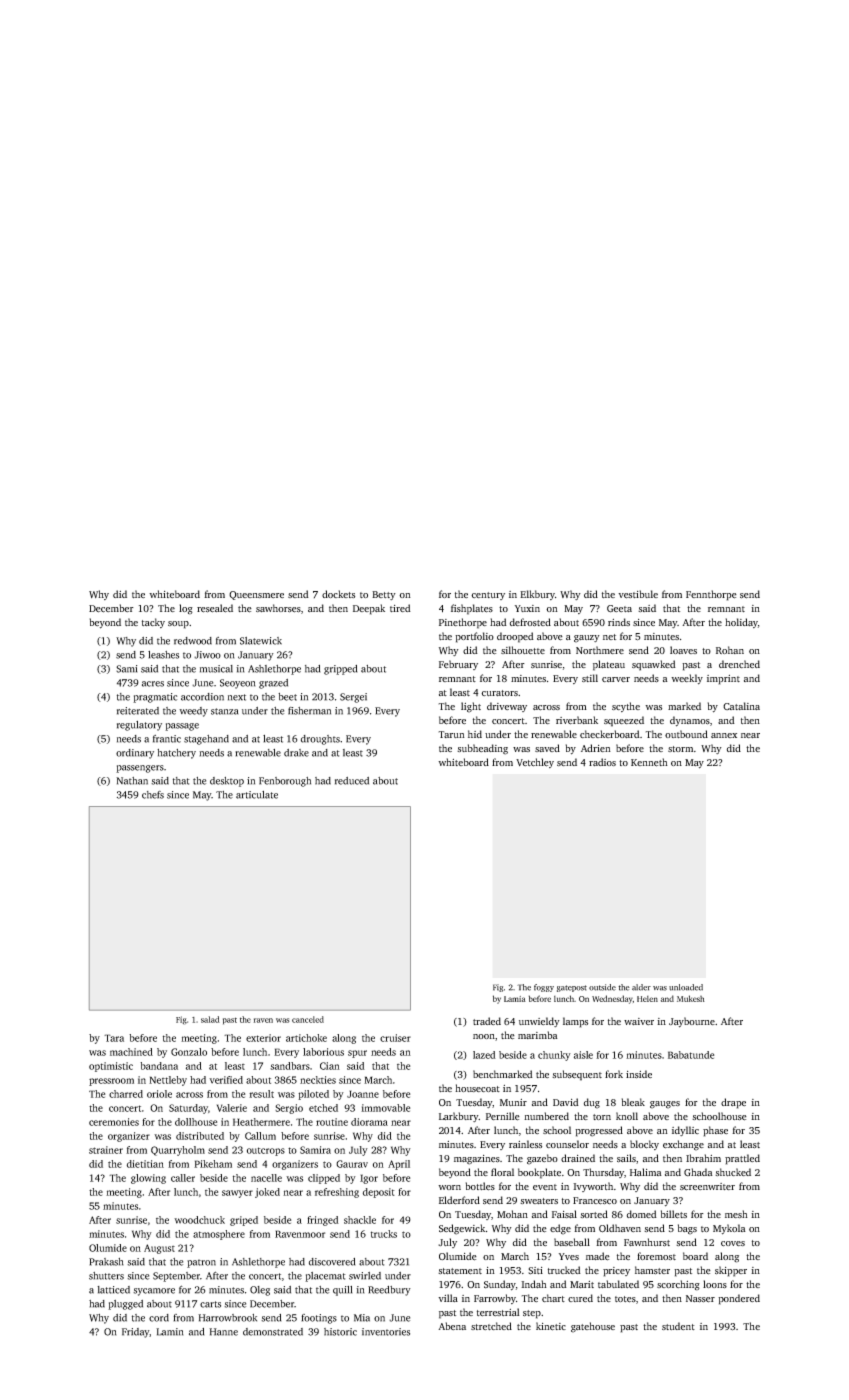 The height and width of the screenshot is (1400, 849). Describe the element at coordinates (452, 1326) in the screenshot. I see `Abena` at that location.
